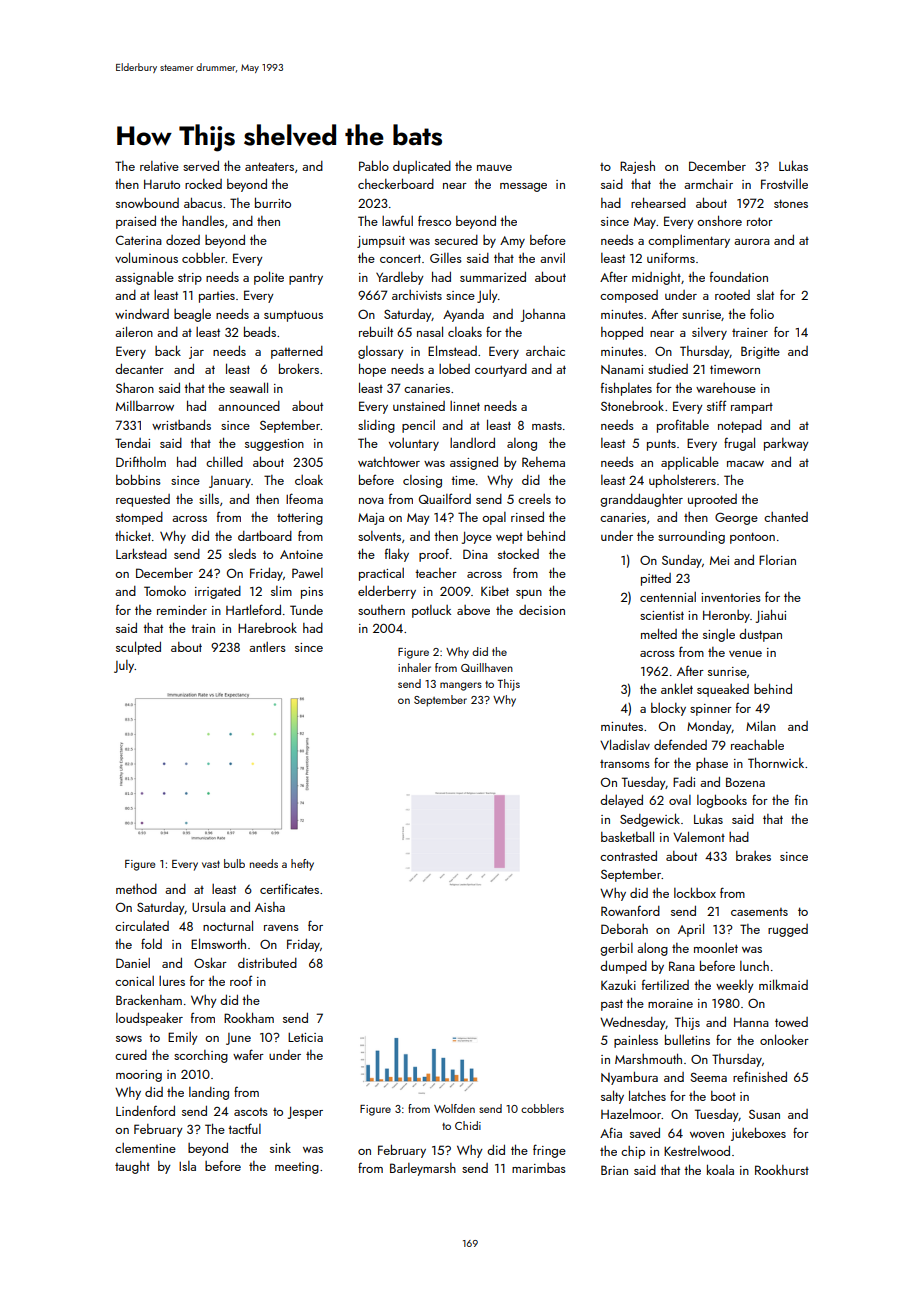  What do you see at coordinates (132, 1167) in the screenshot?
I see `taught` at bounding box center [132, 1167].
